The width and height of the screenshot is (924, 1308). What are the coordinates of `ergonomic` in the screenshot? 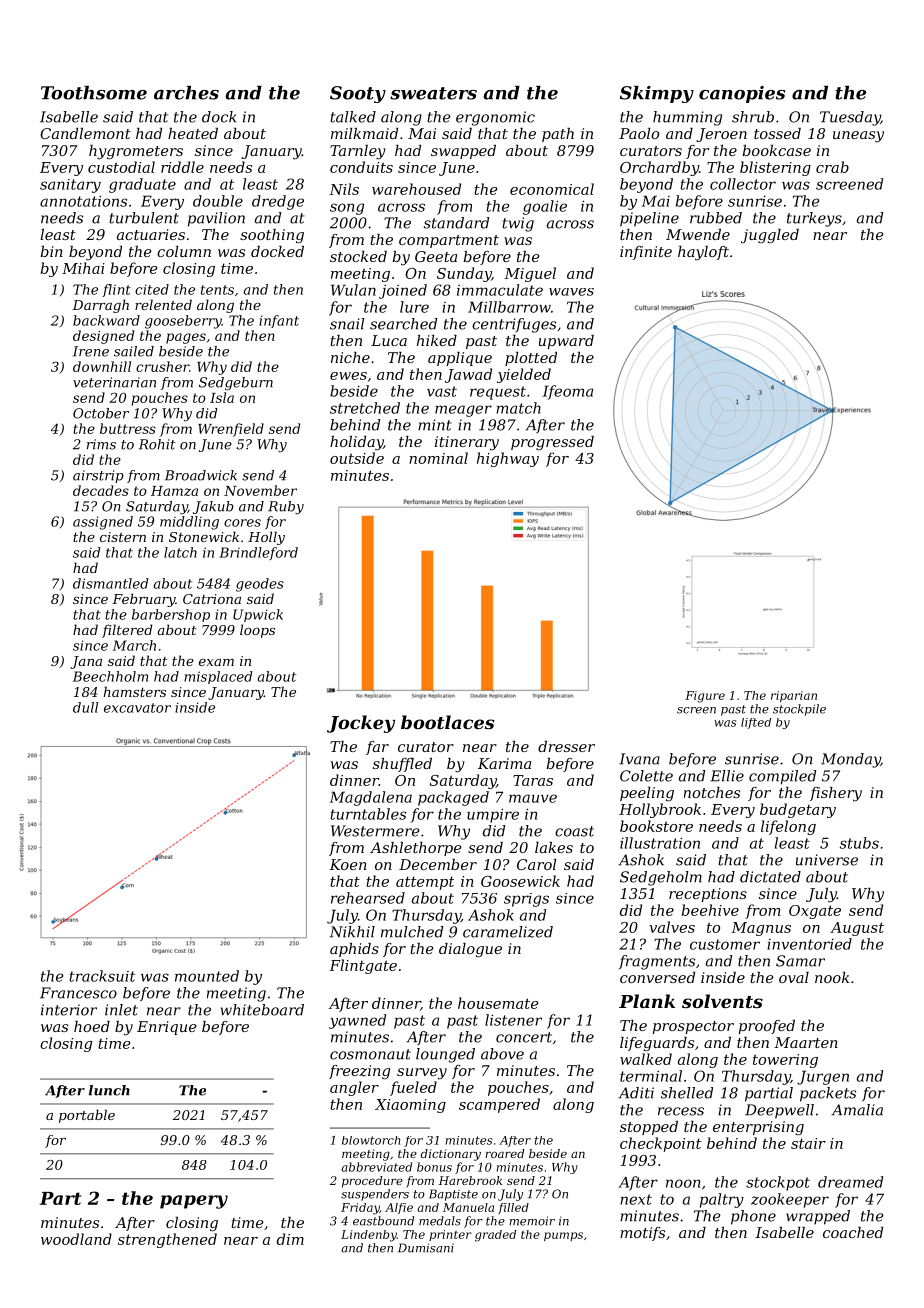 It's located at (495, 118).
